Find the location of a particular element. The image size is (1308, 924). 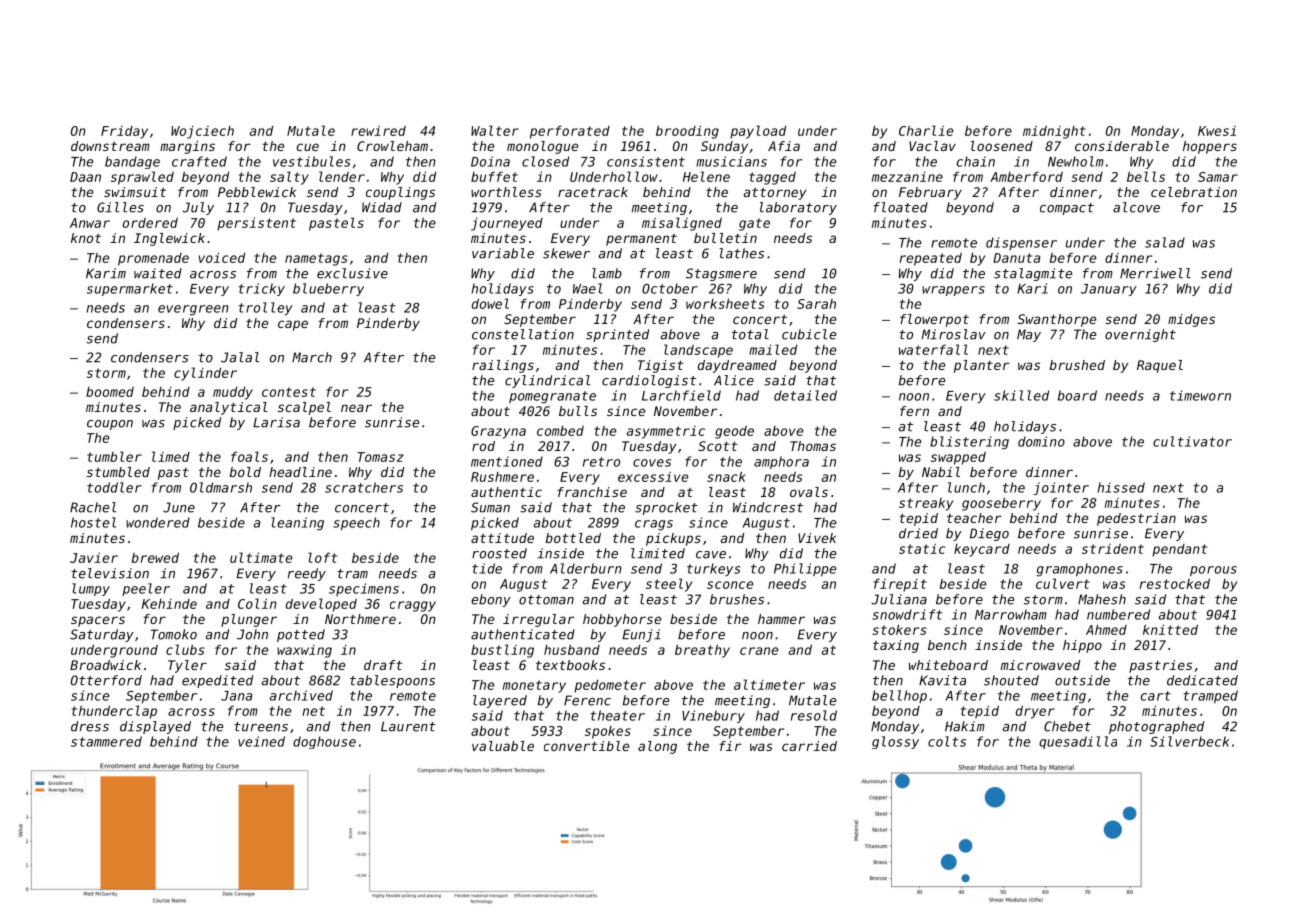

boomed is located at coordinates (110, 392).
